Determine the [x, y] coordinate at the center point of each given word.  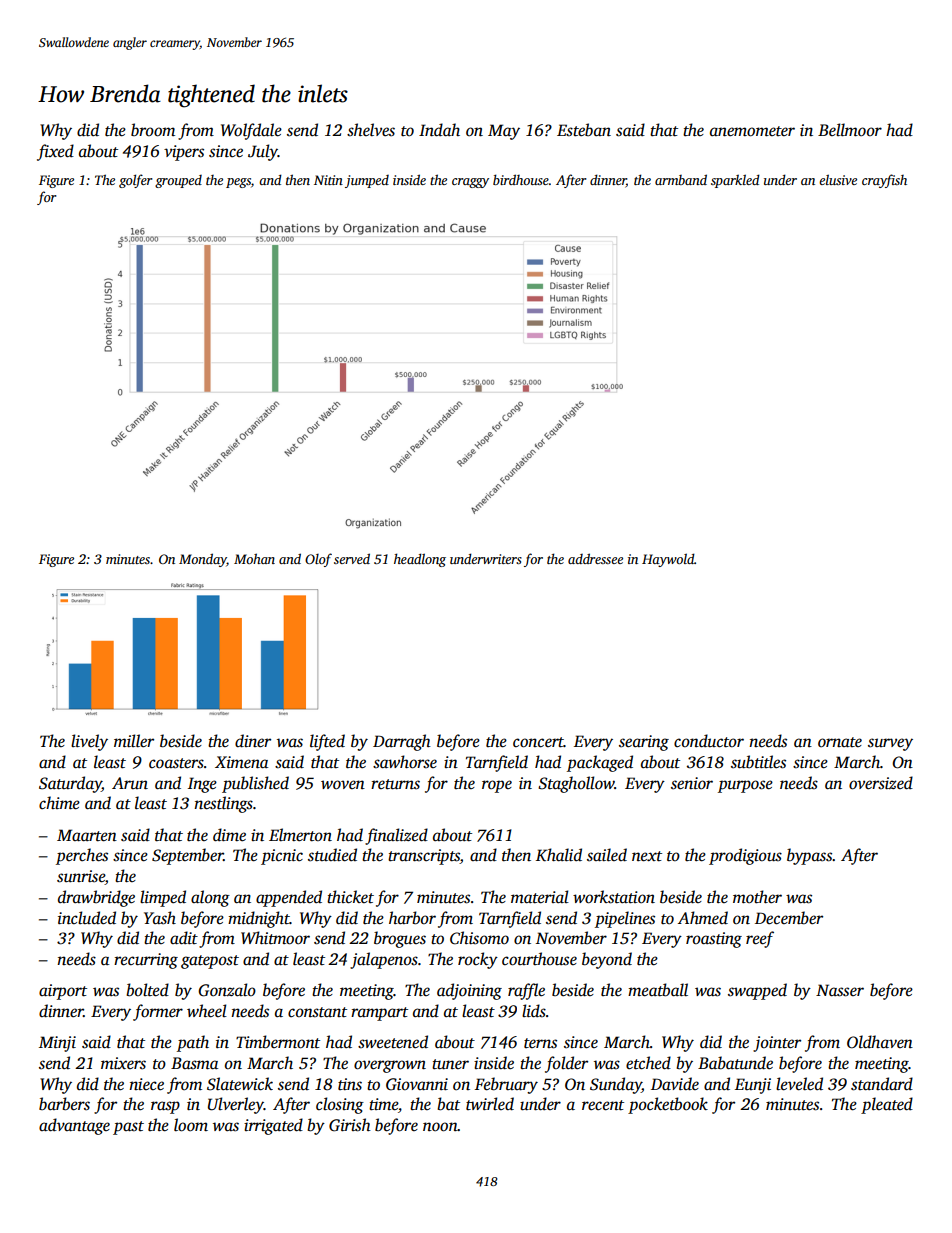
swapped [757, 991]
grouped [178, 181]
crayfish [884, 181]
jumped [367, 181]
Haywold [668, 560]
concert [538, 742]
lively [89, 742]
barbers [64, 1104]
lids [534, 1011]
